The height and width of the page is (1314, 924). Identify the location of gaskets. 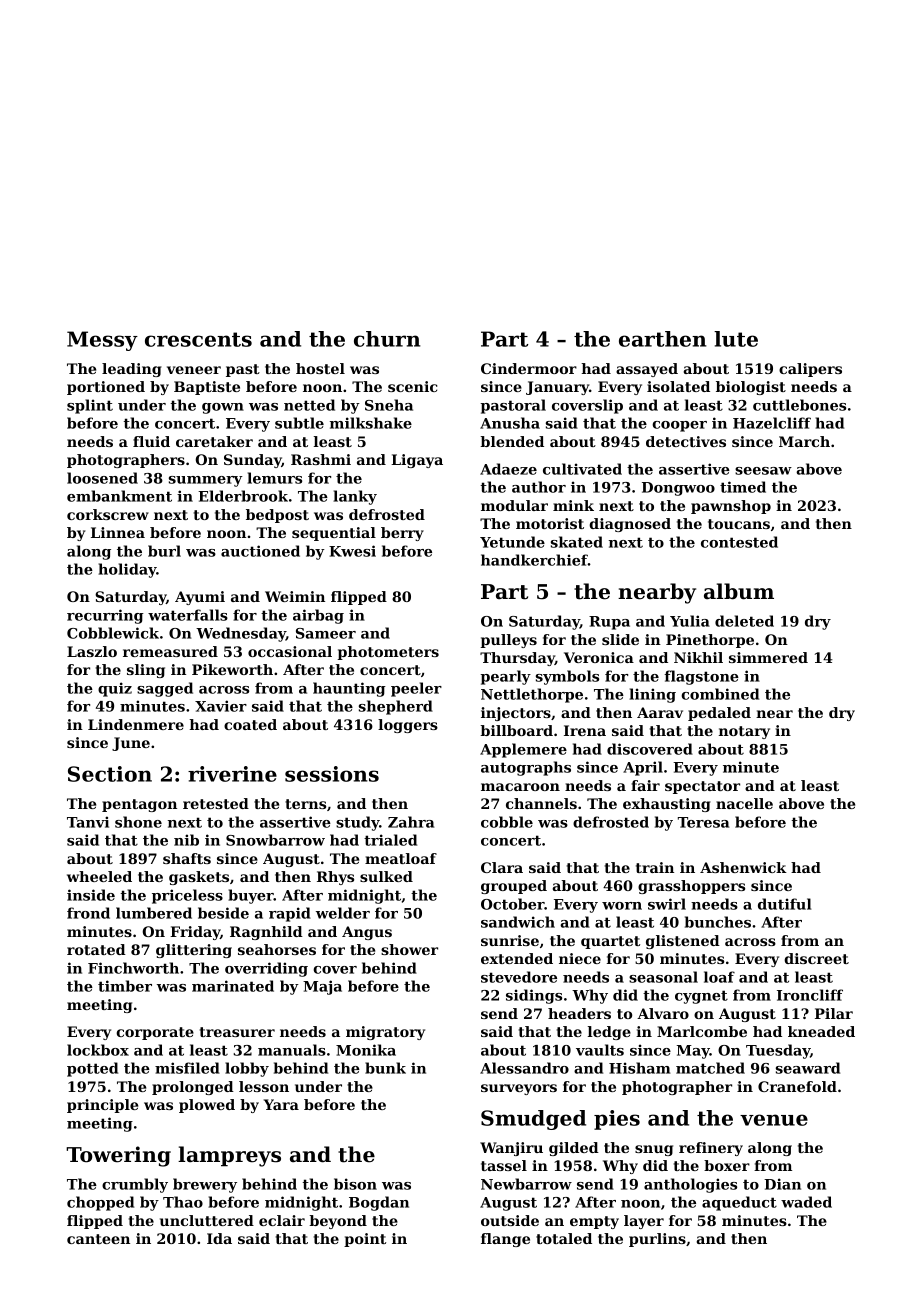
(199, 878).
